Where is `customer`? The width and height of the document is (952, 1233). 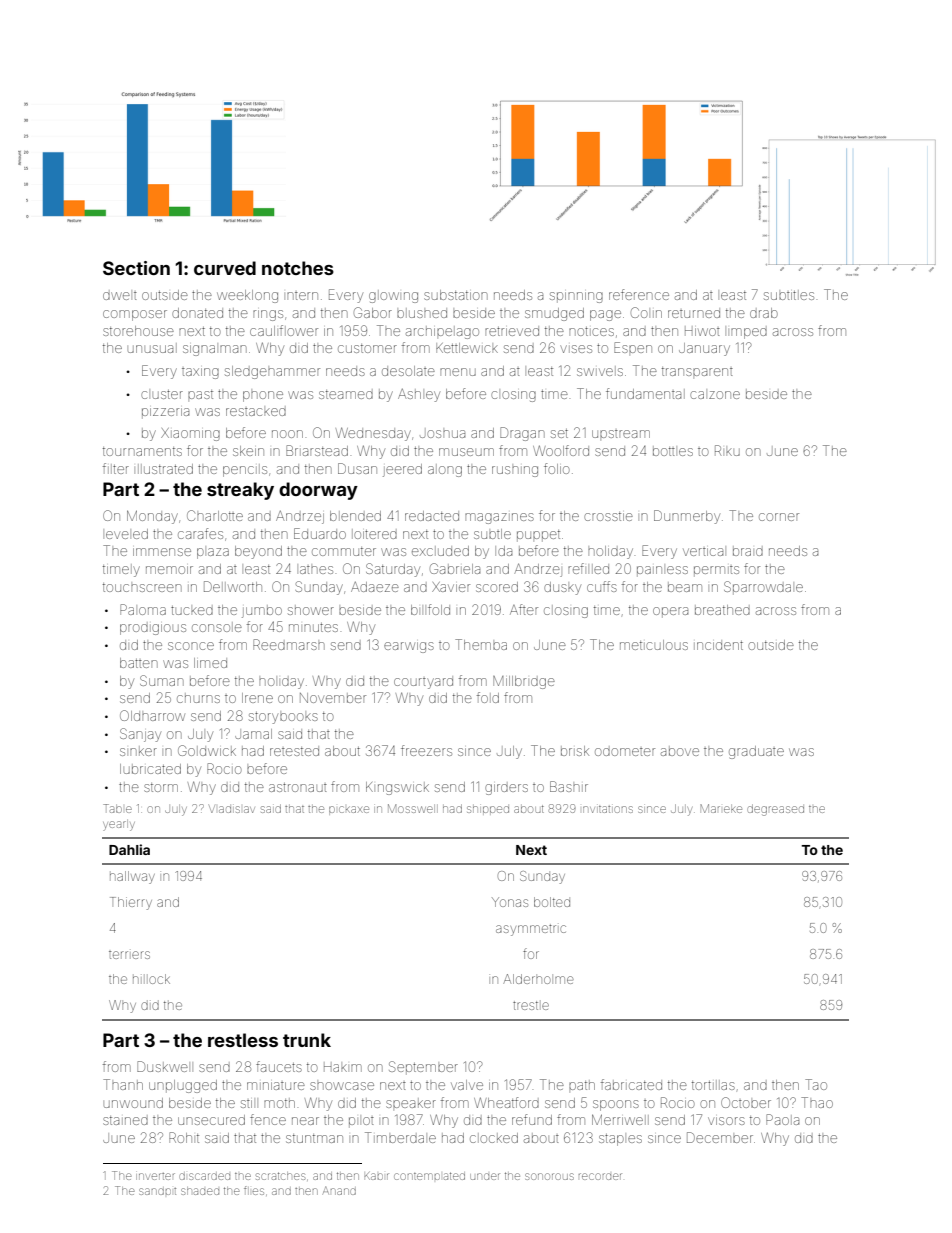
customer is located at coordinates (367, 348).
